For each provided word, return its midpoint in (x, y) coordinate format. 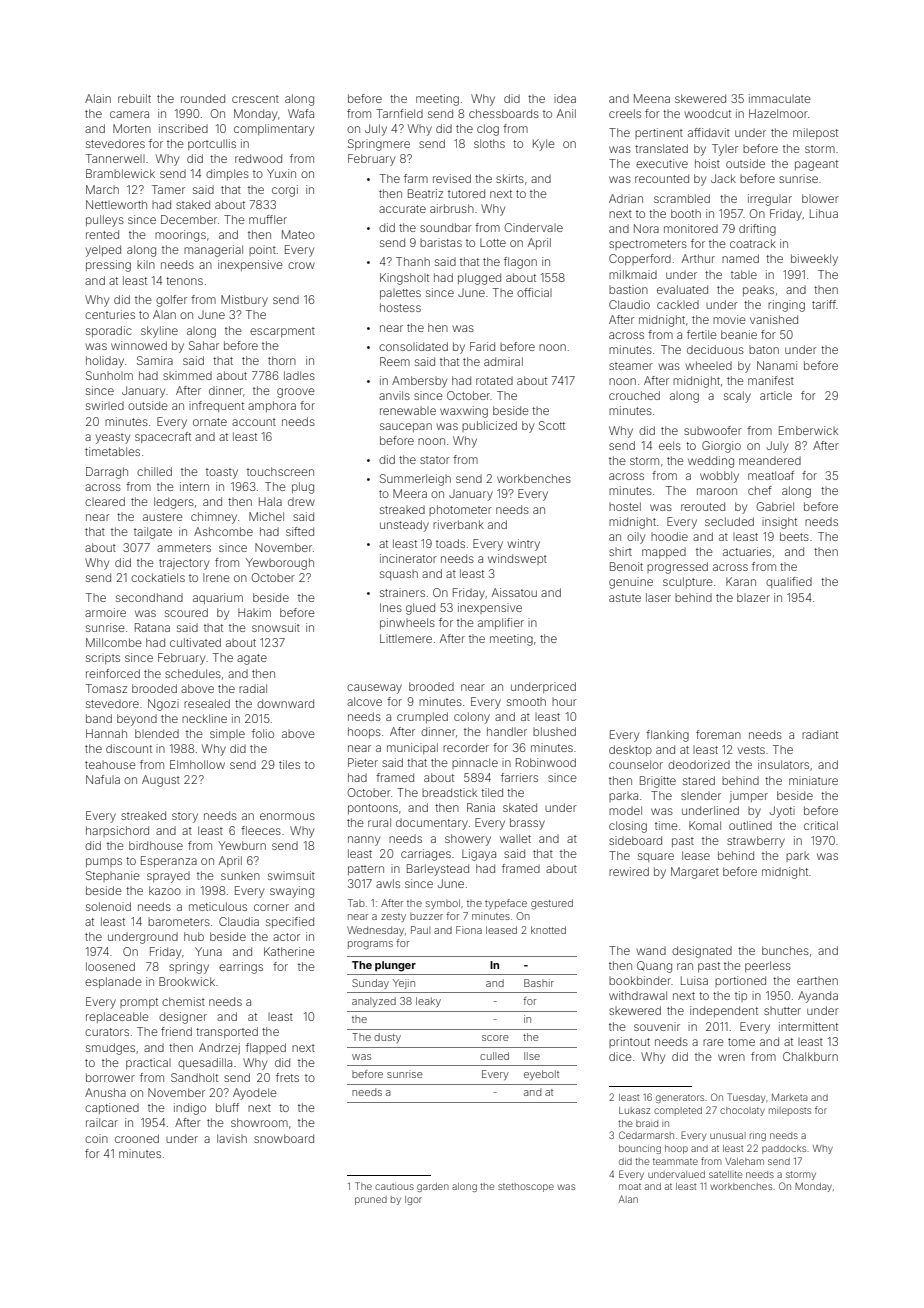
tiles (289, 764)
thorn (282, 360)
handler (507, 731)
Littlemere (406, 638)
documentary (432, 824)
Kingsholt (404, 279)
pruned (371, 1200)
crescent (255, 99)
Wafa (301, 113)
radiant (820, 734)
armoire (105, 612)
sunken (240, 876)
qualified (789, 582)
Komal (705, 825)
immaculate (780, 98)
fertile (702, 334)
